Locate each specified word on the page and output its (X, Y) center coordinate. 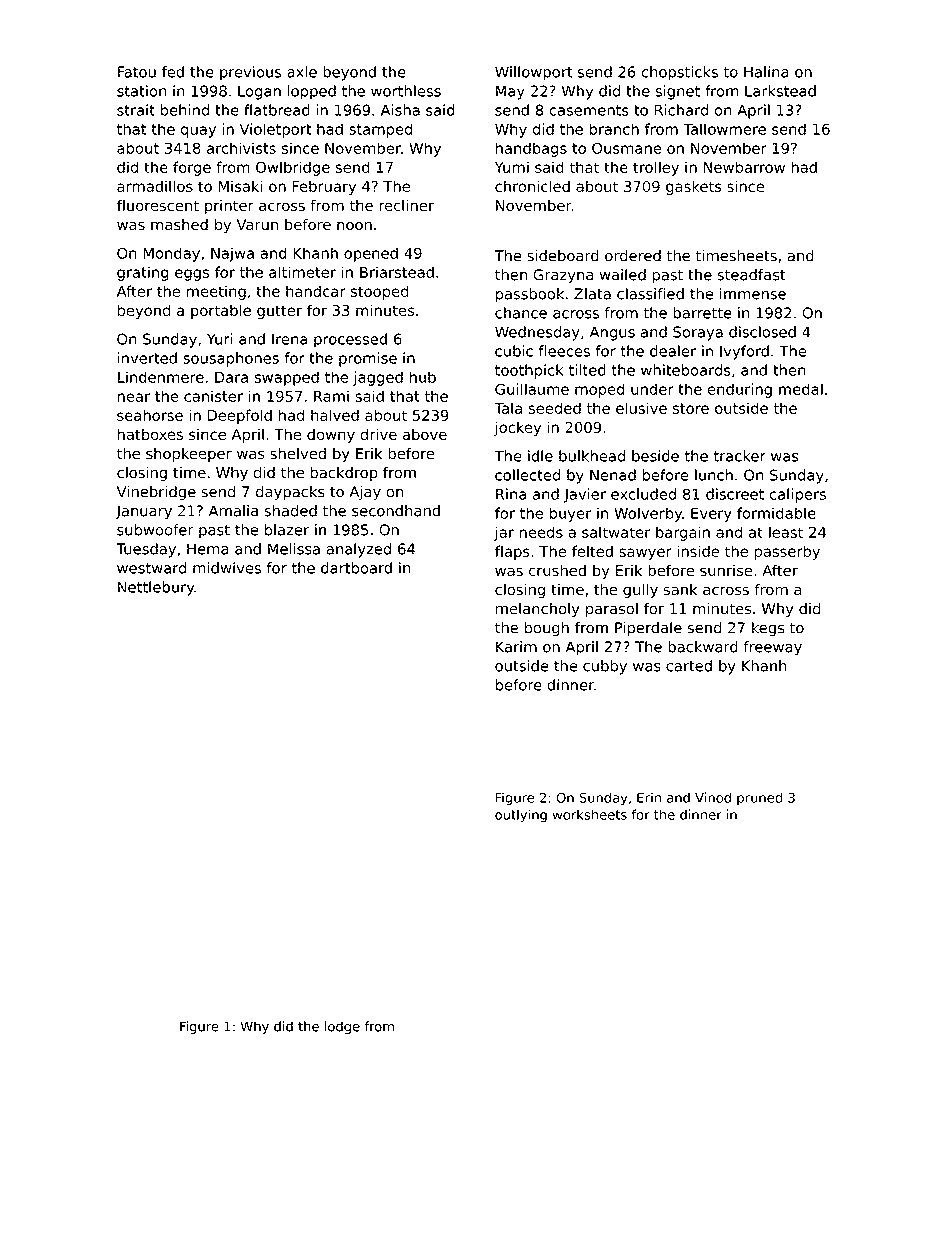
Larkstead (780, 91)
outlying (521, 816)
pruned (759, 798)
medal (801, 389)
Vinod (713, 797)
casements (589, 110)
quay (198, 132)
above (425, 434)
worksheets (590, 814)
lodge (342, 1027)
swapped (286, 378)
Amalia (233, 511)
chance (521, 313)
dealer (673, 351)
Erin (649, 797)
